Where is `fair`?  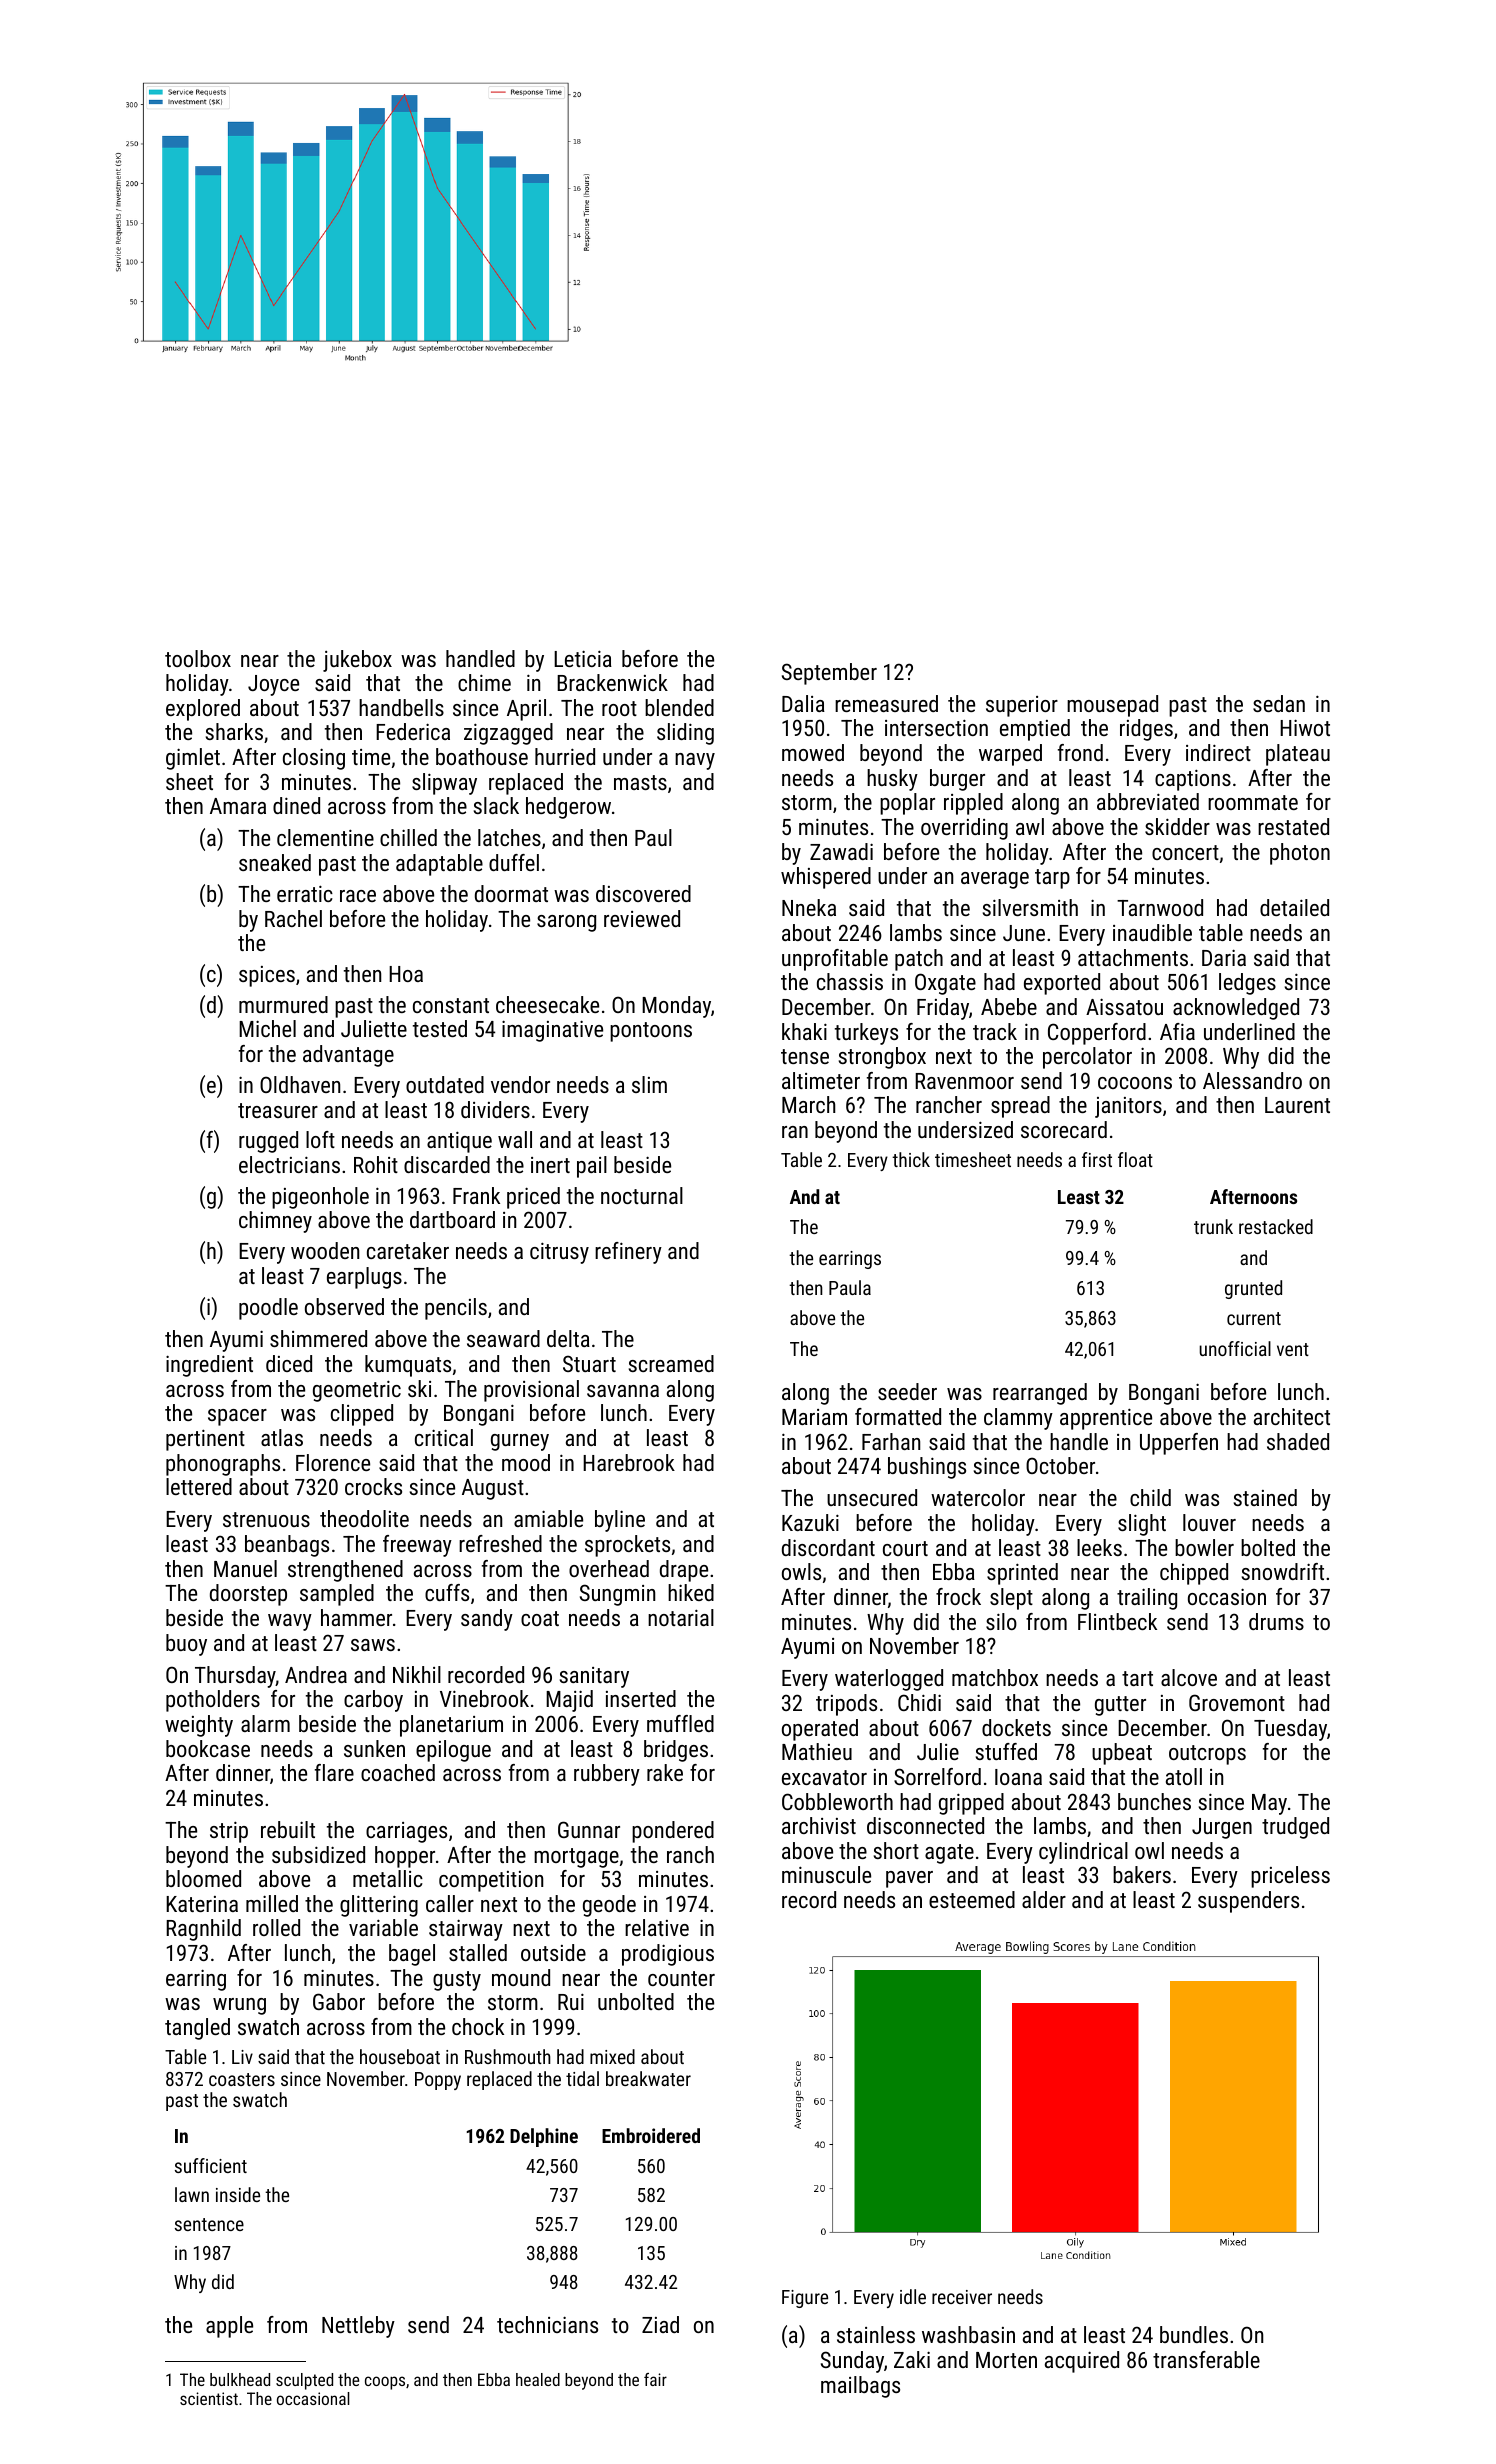
fair is located at coordinates (655, 2379).
